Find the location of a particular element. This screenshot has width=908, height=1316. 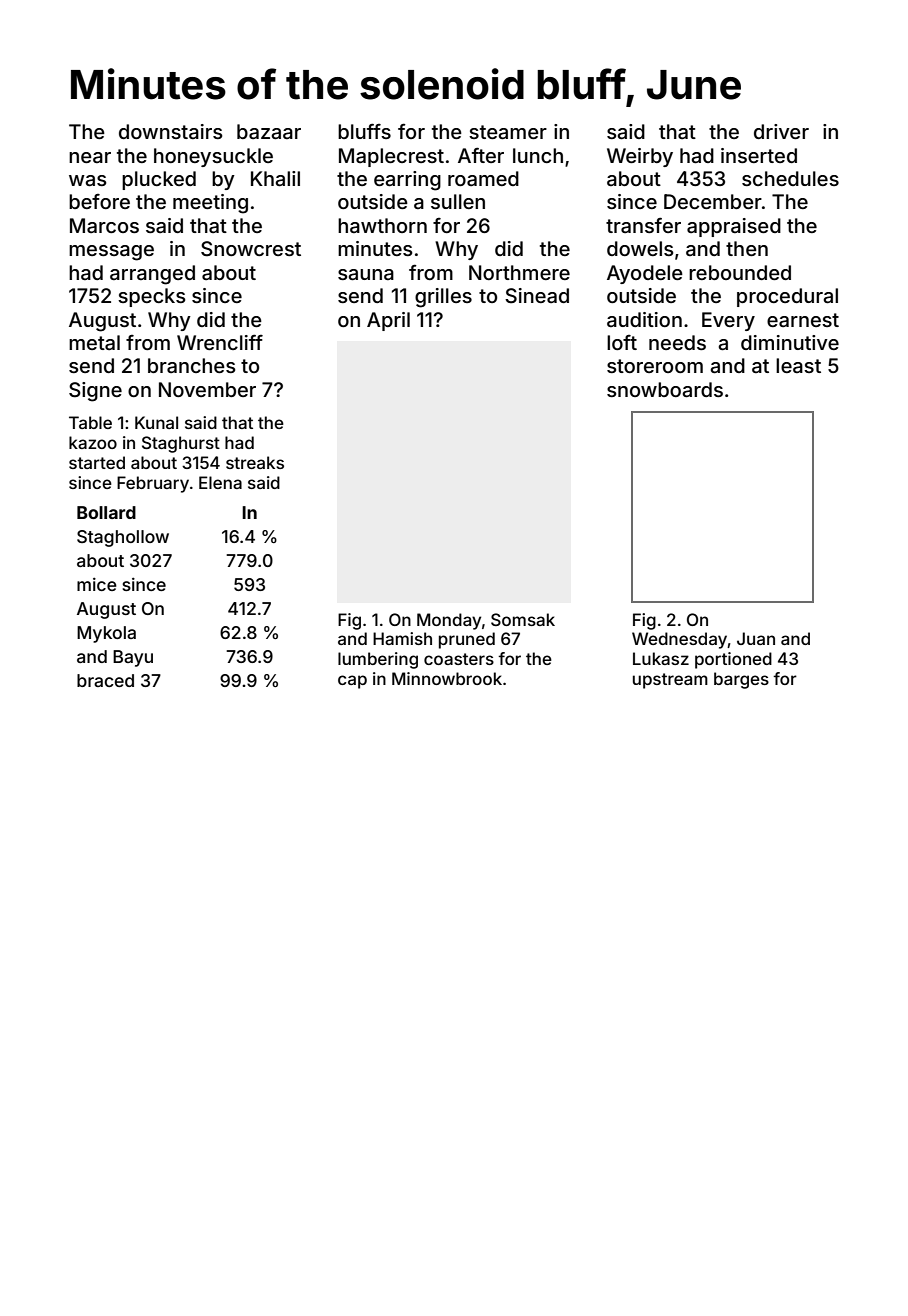

April is located at coordinates (388, 321).
